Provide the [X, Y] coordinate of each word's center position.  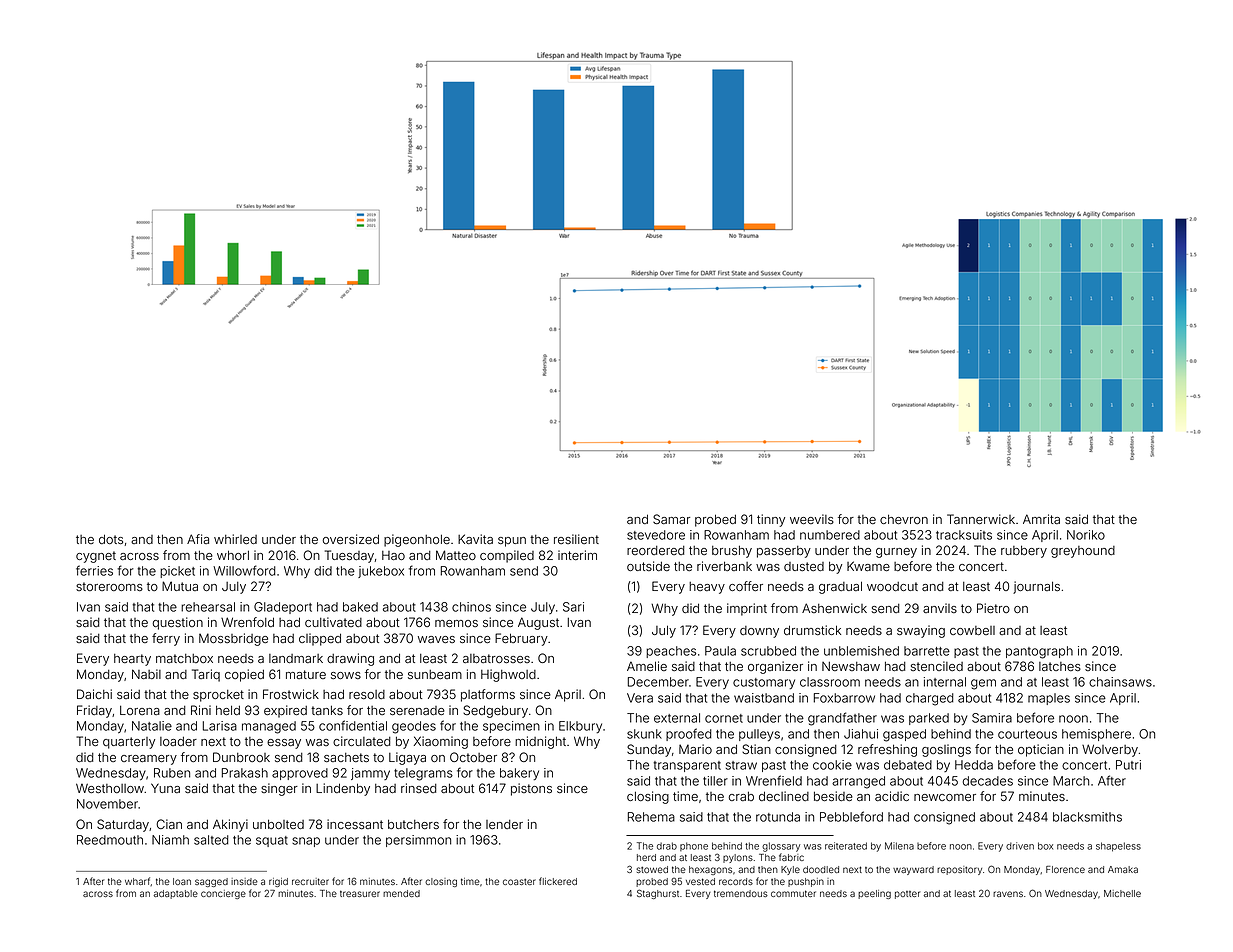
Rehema [651, 817]
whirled [235, 539]
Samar [671, 519]
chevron [904, 519]
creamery [149, 760]
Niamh [170, 840]
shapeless [1118, 847]
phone [694, 846]
